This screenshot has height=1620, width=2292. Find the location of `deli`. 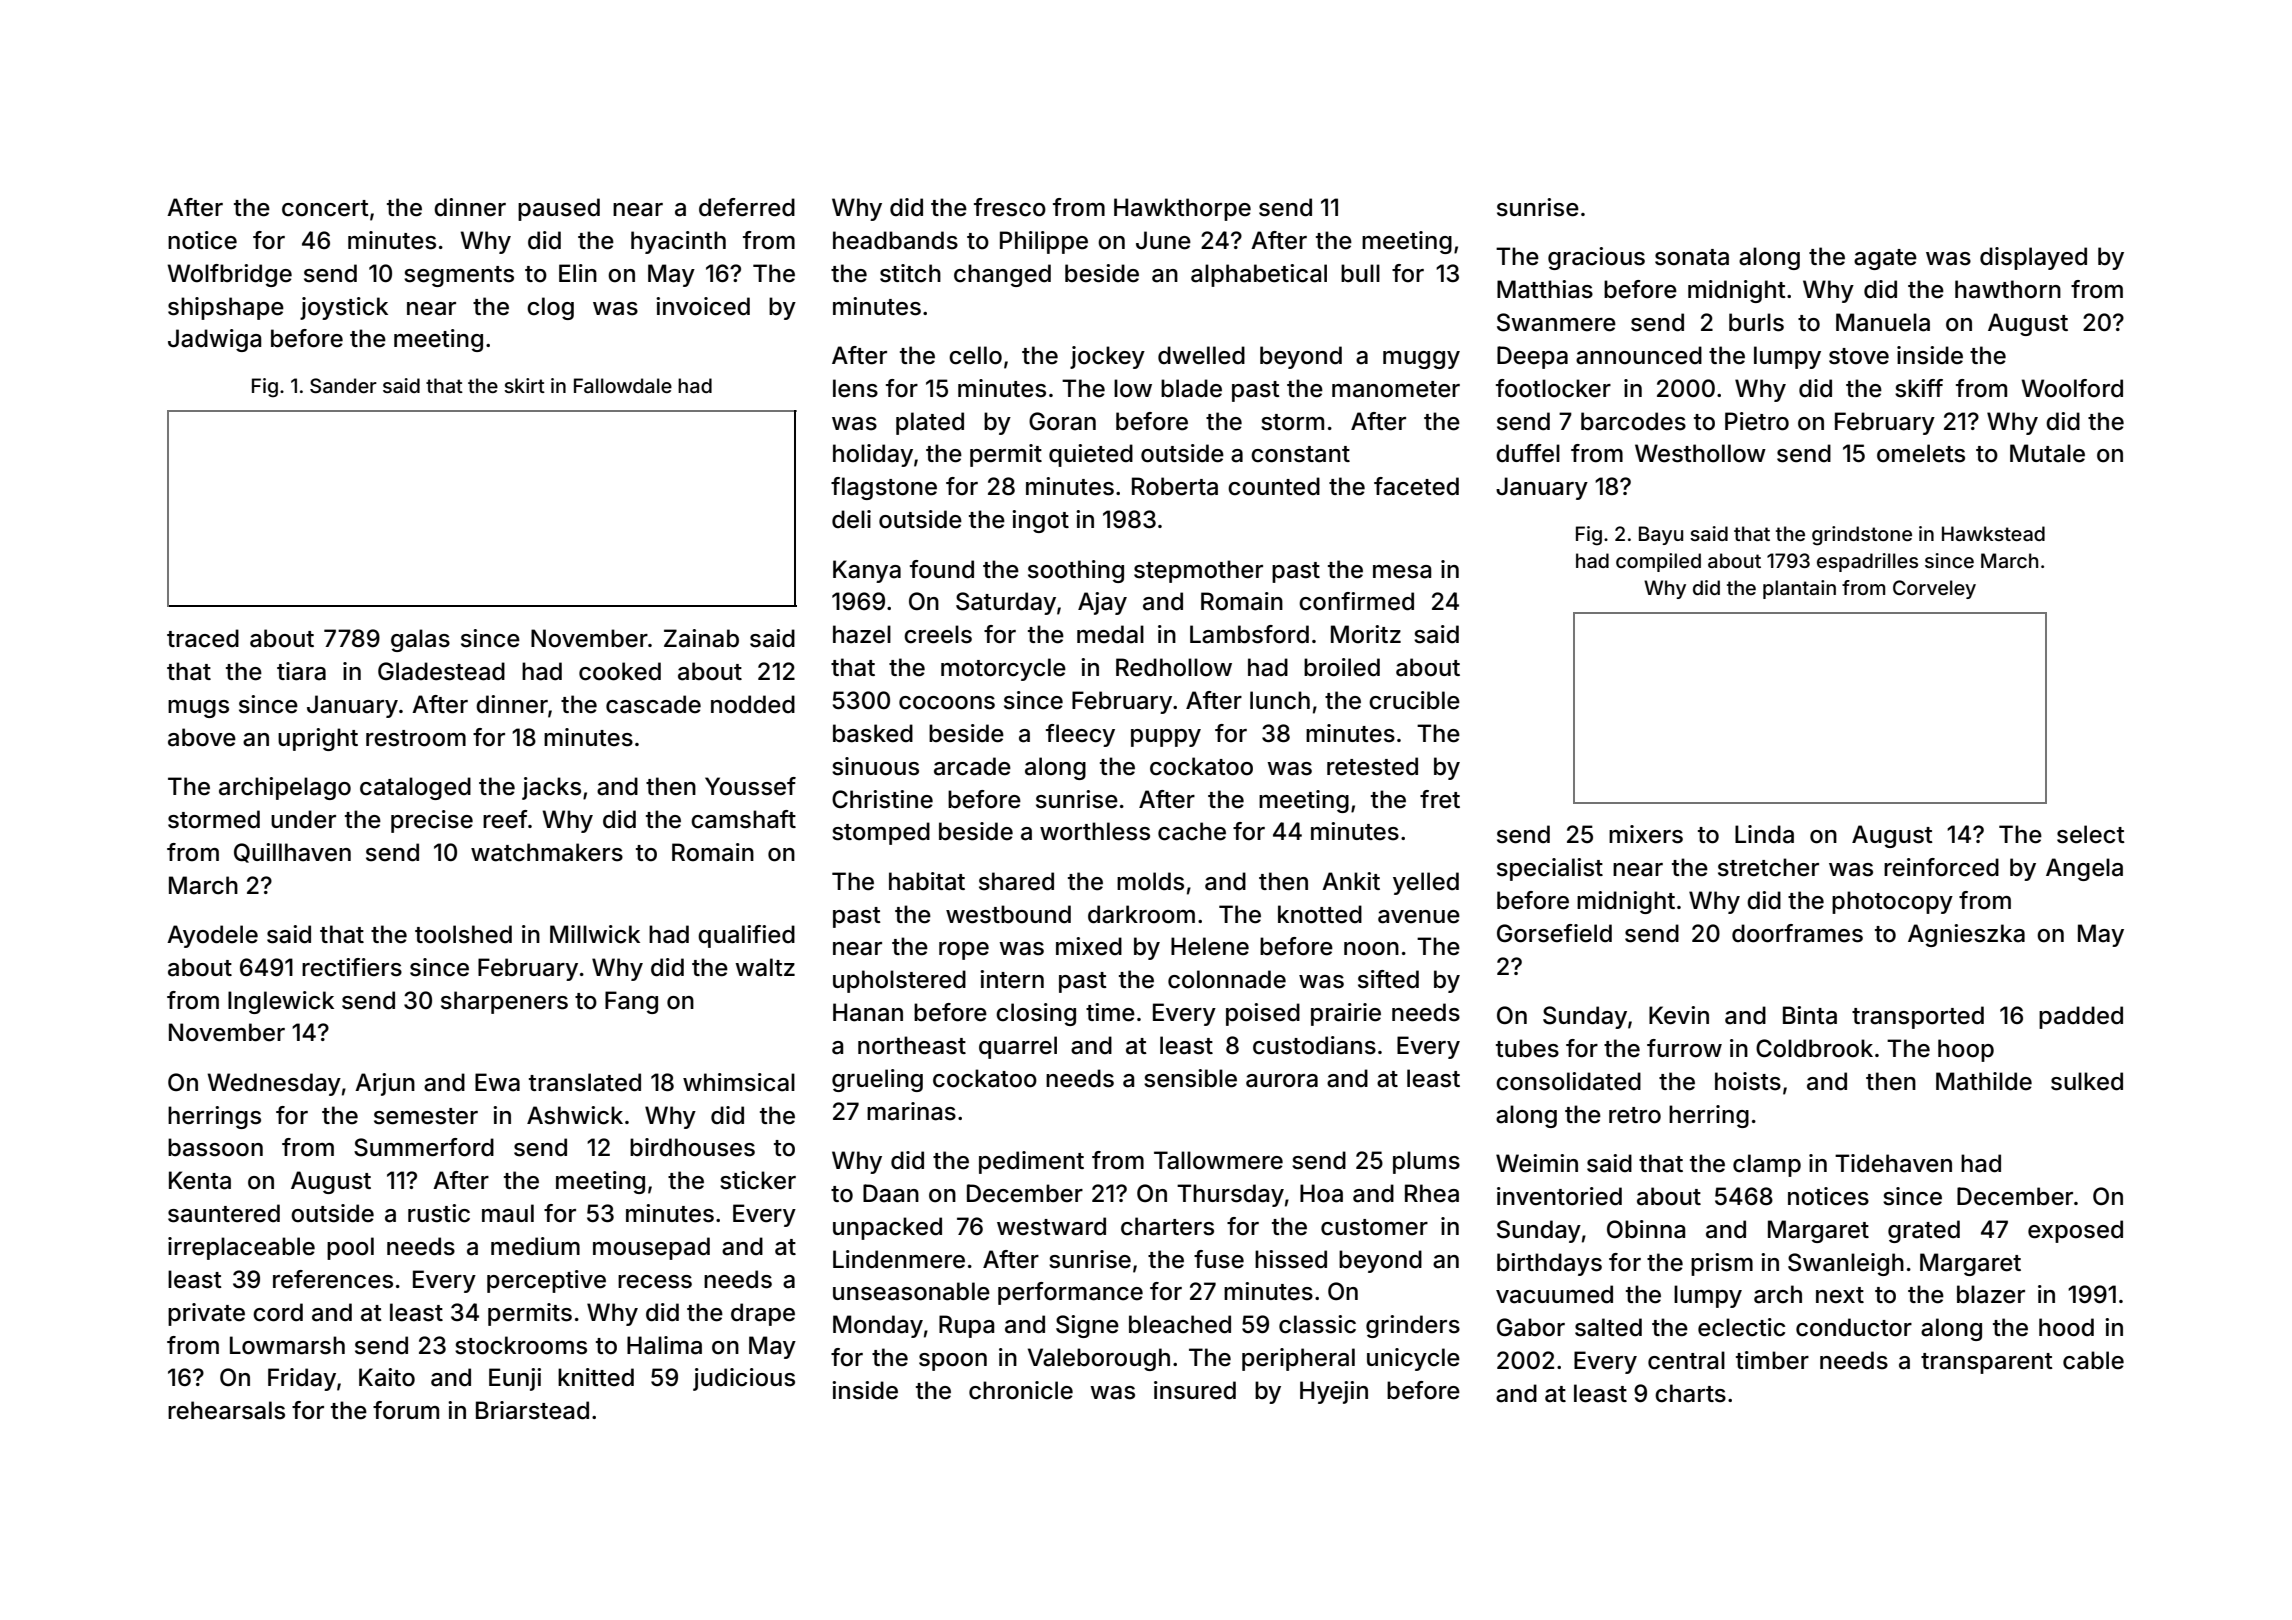

deli is located at coordinates (851, 519).
